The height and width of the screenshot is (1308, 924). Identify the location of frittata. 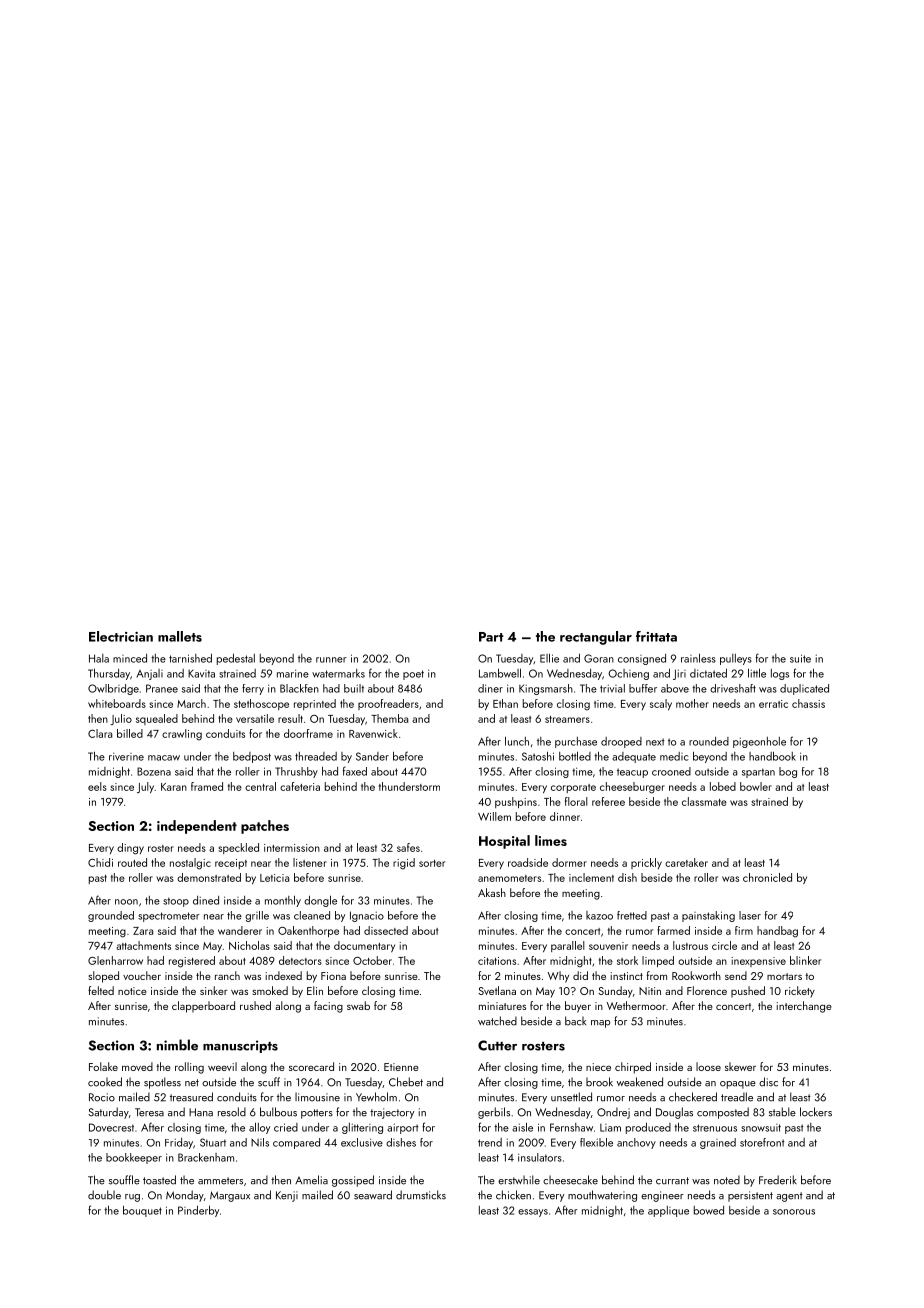
(656, 636).
